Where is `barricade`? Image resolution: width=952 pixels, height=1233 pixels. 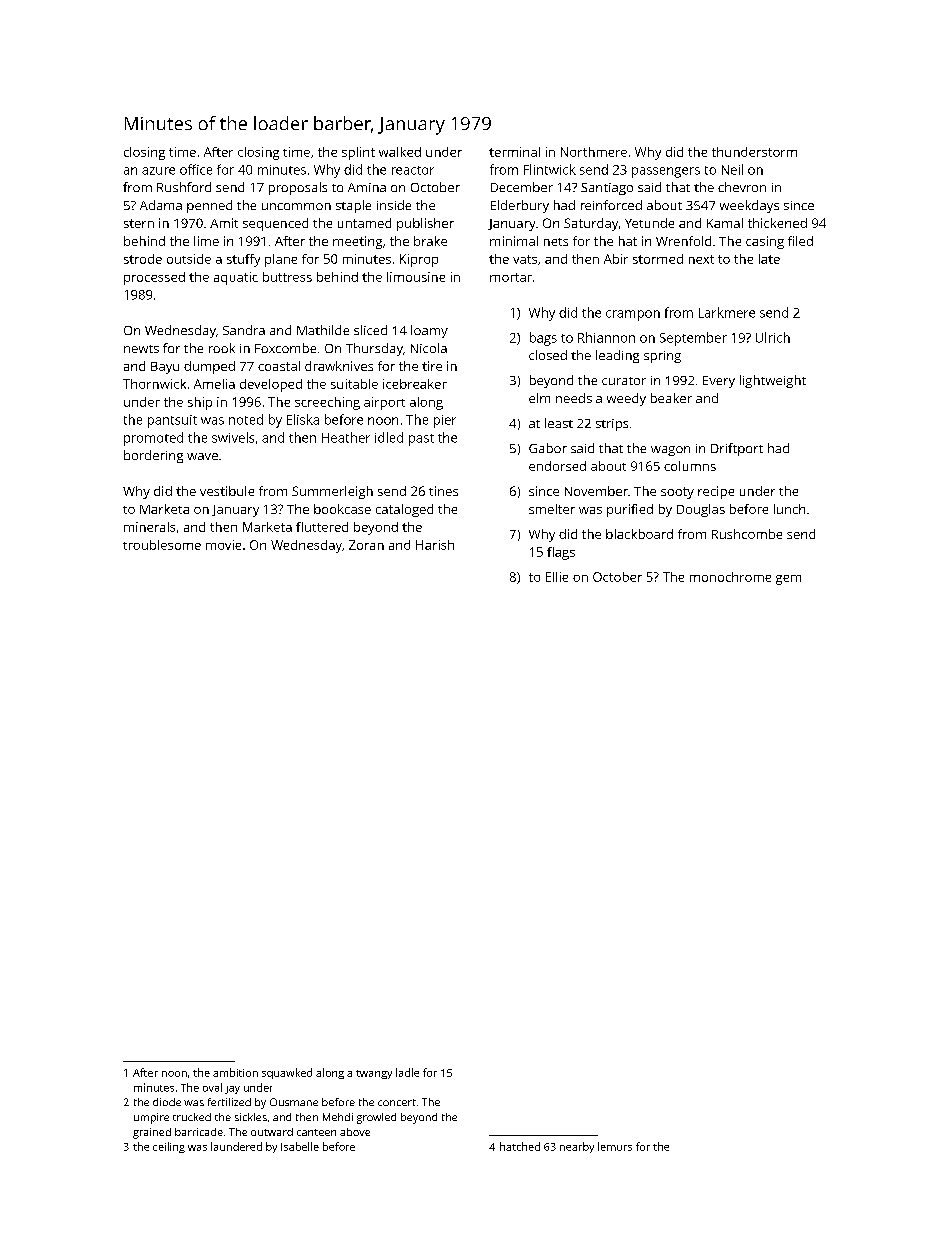
barricade is located at coordinates (199, 1132).
